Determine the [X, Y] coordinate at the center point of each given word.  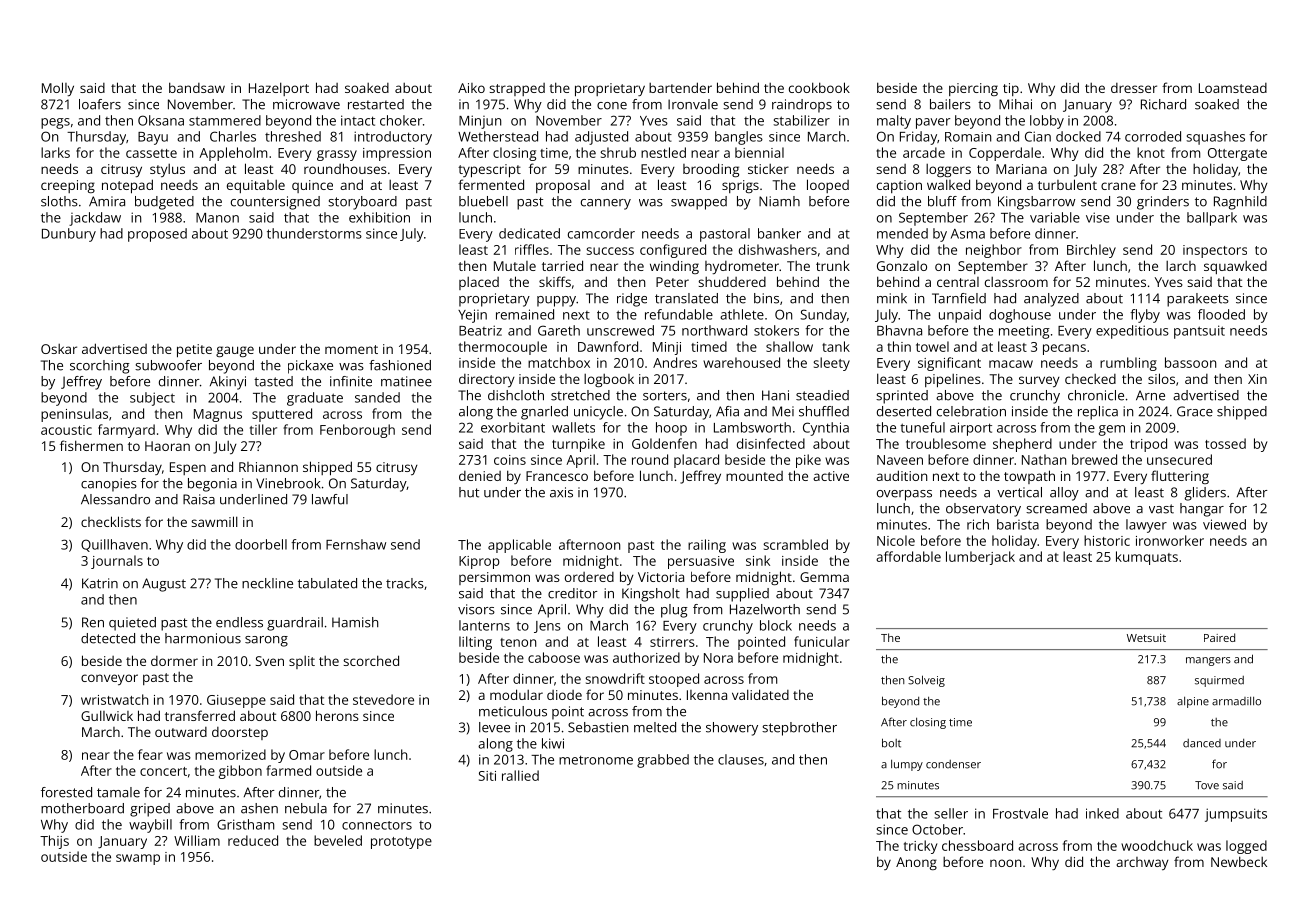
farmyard [126, 431]
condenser [953, 764]
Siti [487, 776]
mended [902, 233]
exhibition [379, 217]
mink [892, 298]
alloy [1064, 494]
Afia [727, 411]
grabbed [663, 761]
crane [1118, 186]
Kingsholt [651, 595]
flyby [1145, 316]
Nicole [896, 540]
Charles [233, 136]
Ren [93, 622]
